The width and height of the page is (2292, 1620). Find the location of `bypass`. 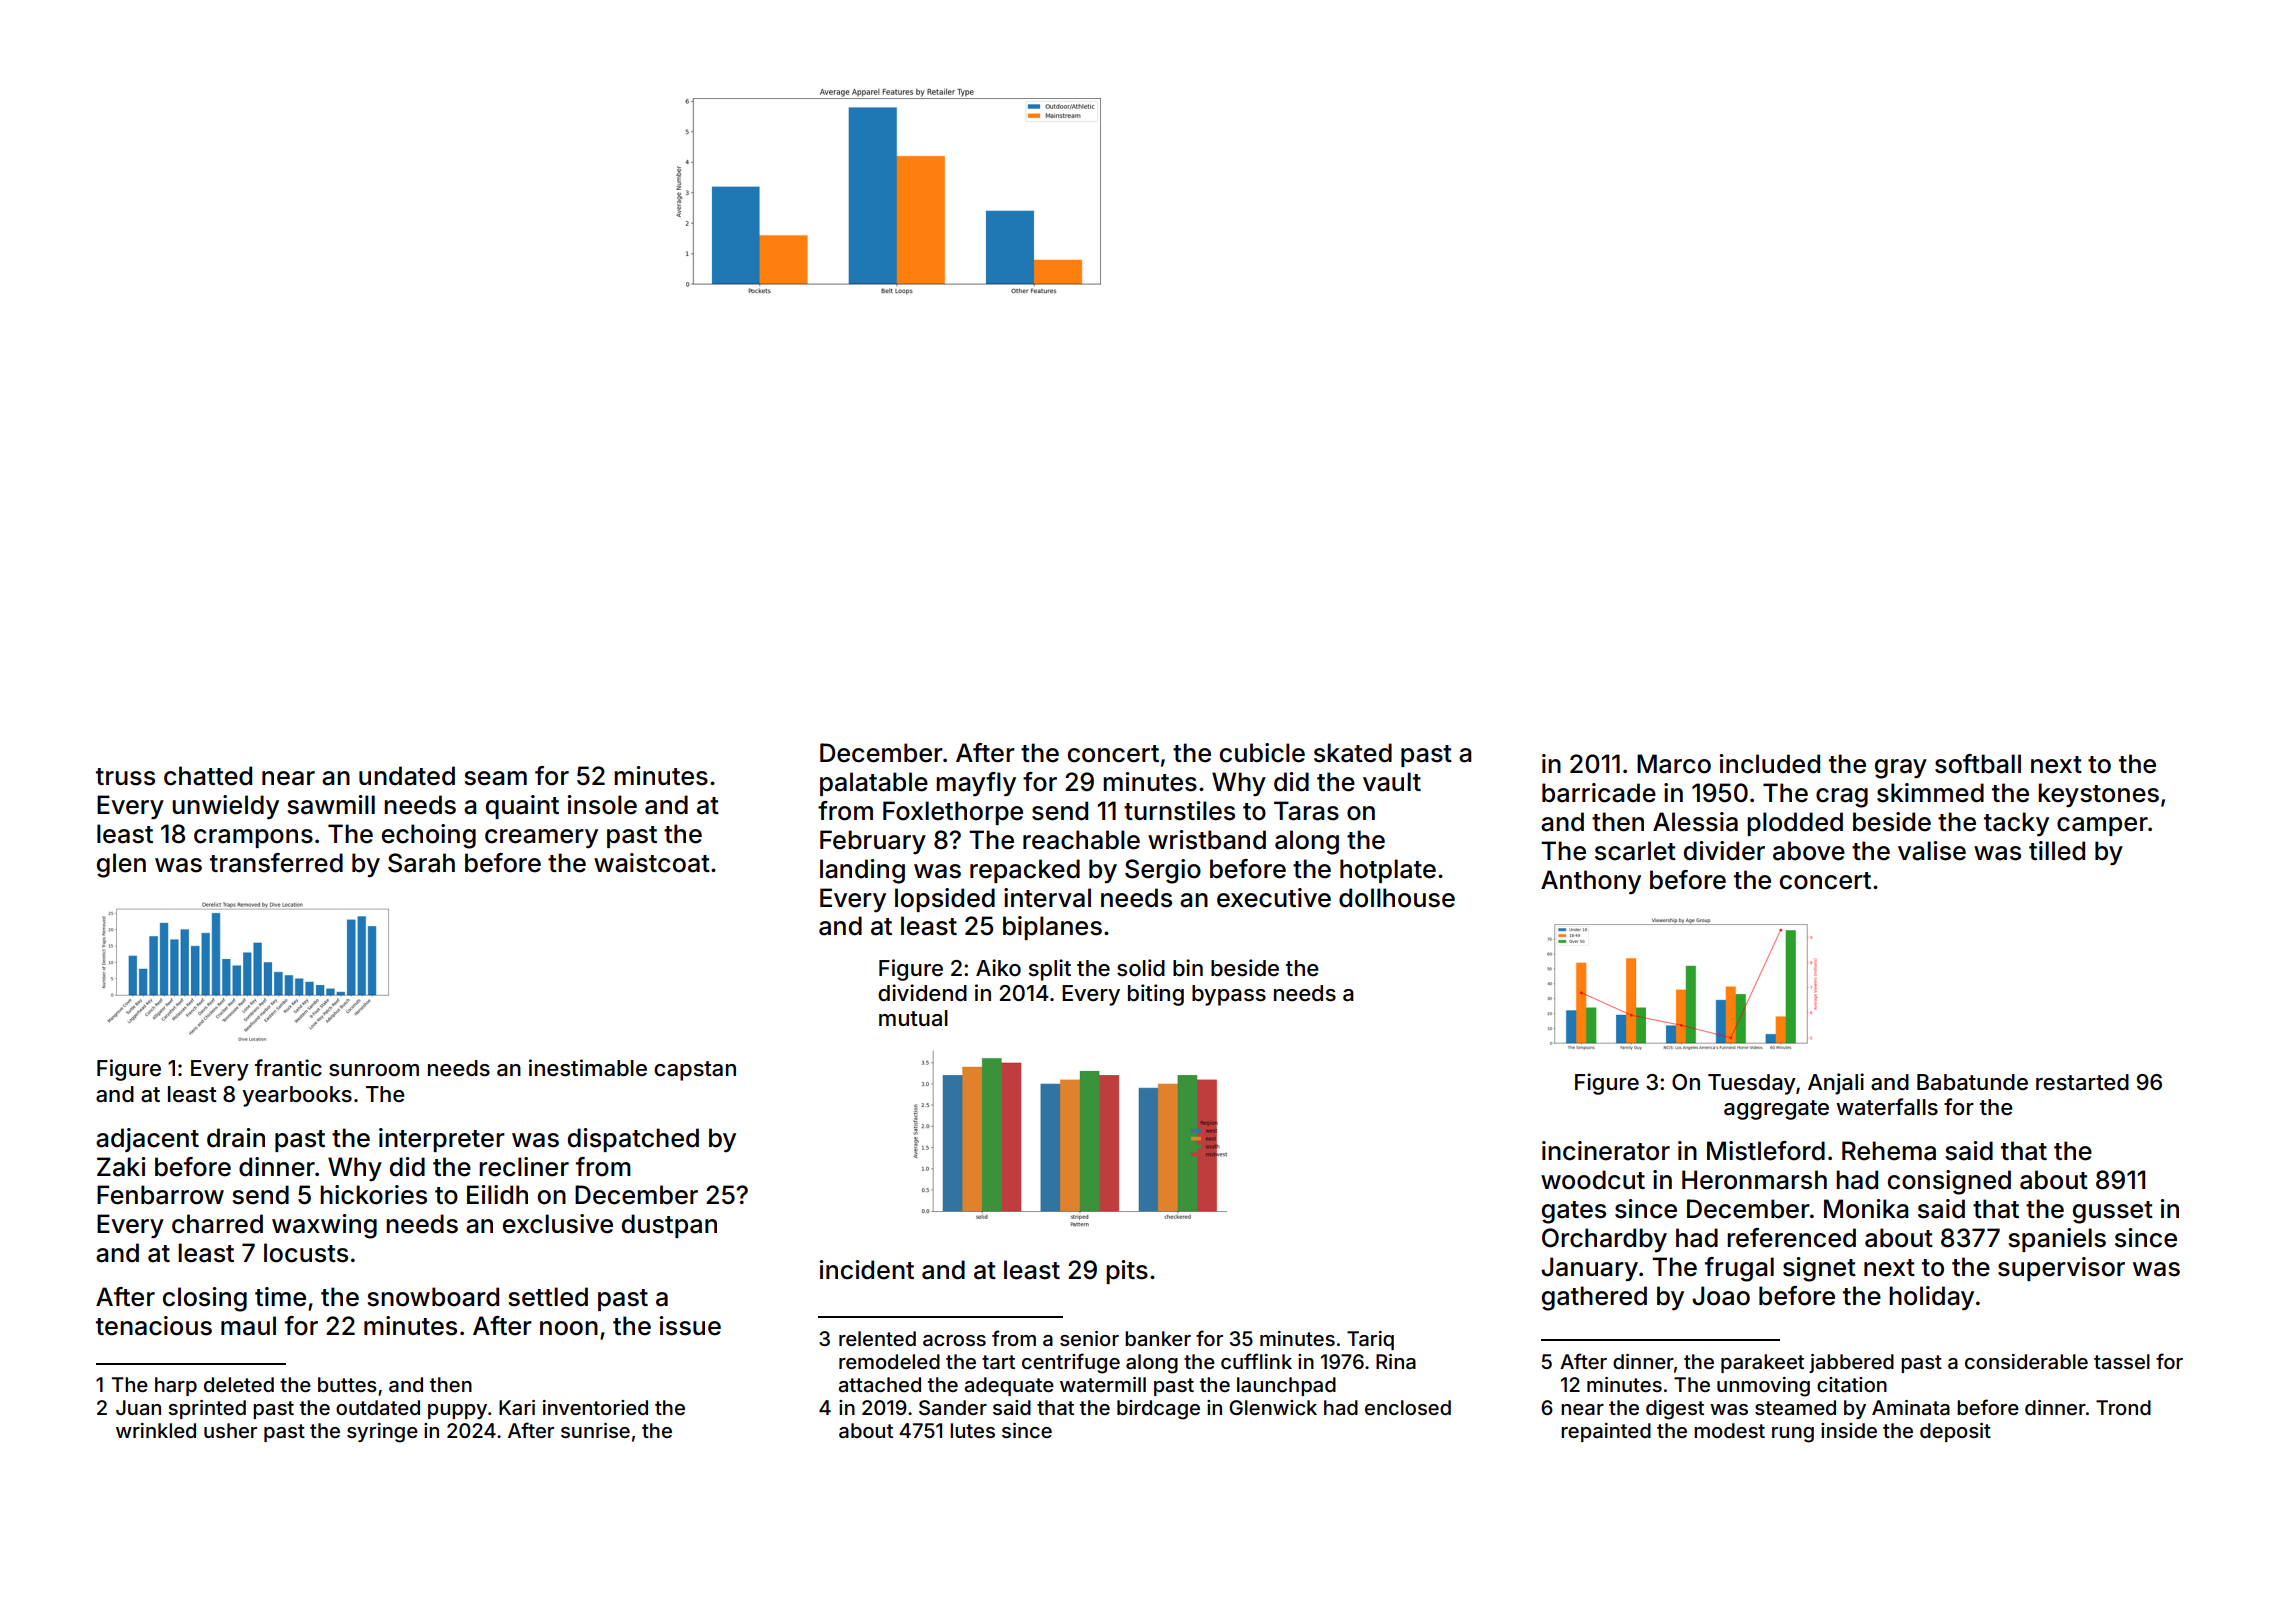

bypass is located at coordinates (1229, 995).
